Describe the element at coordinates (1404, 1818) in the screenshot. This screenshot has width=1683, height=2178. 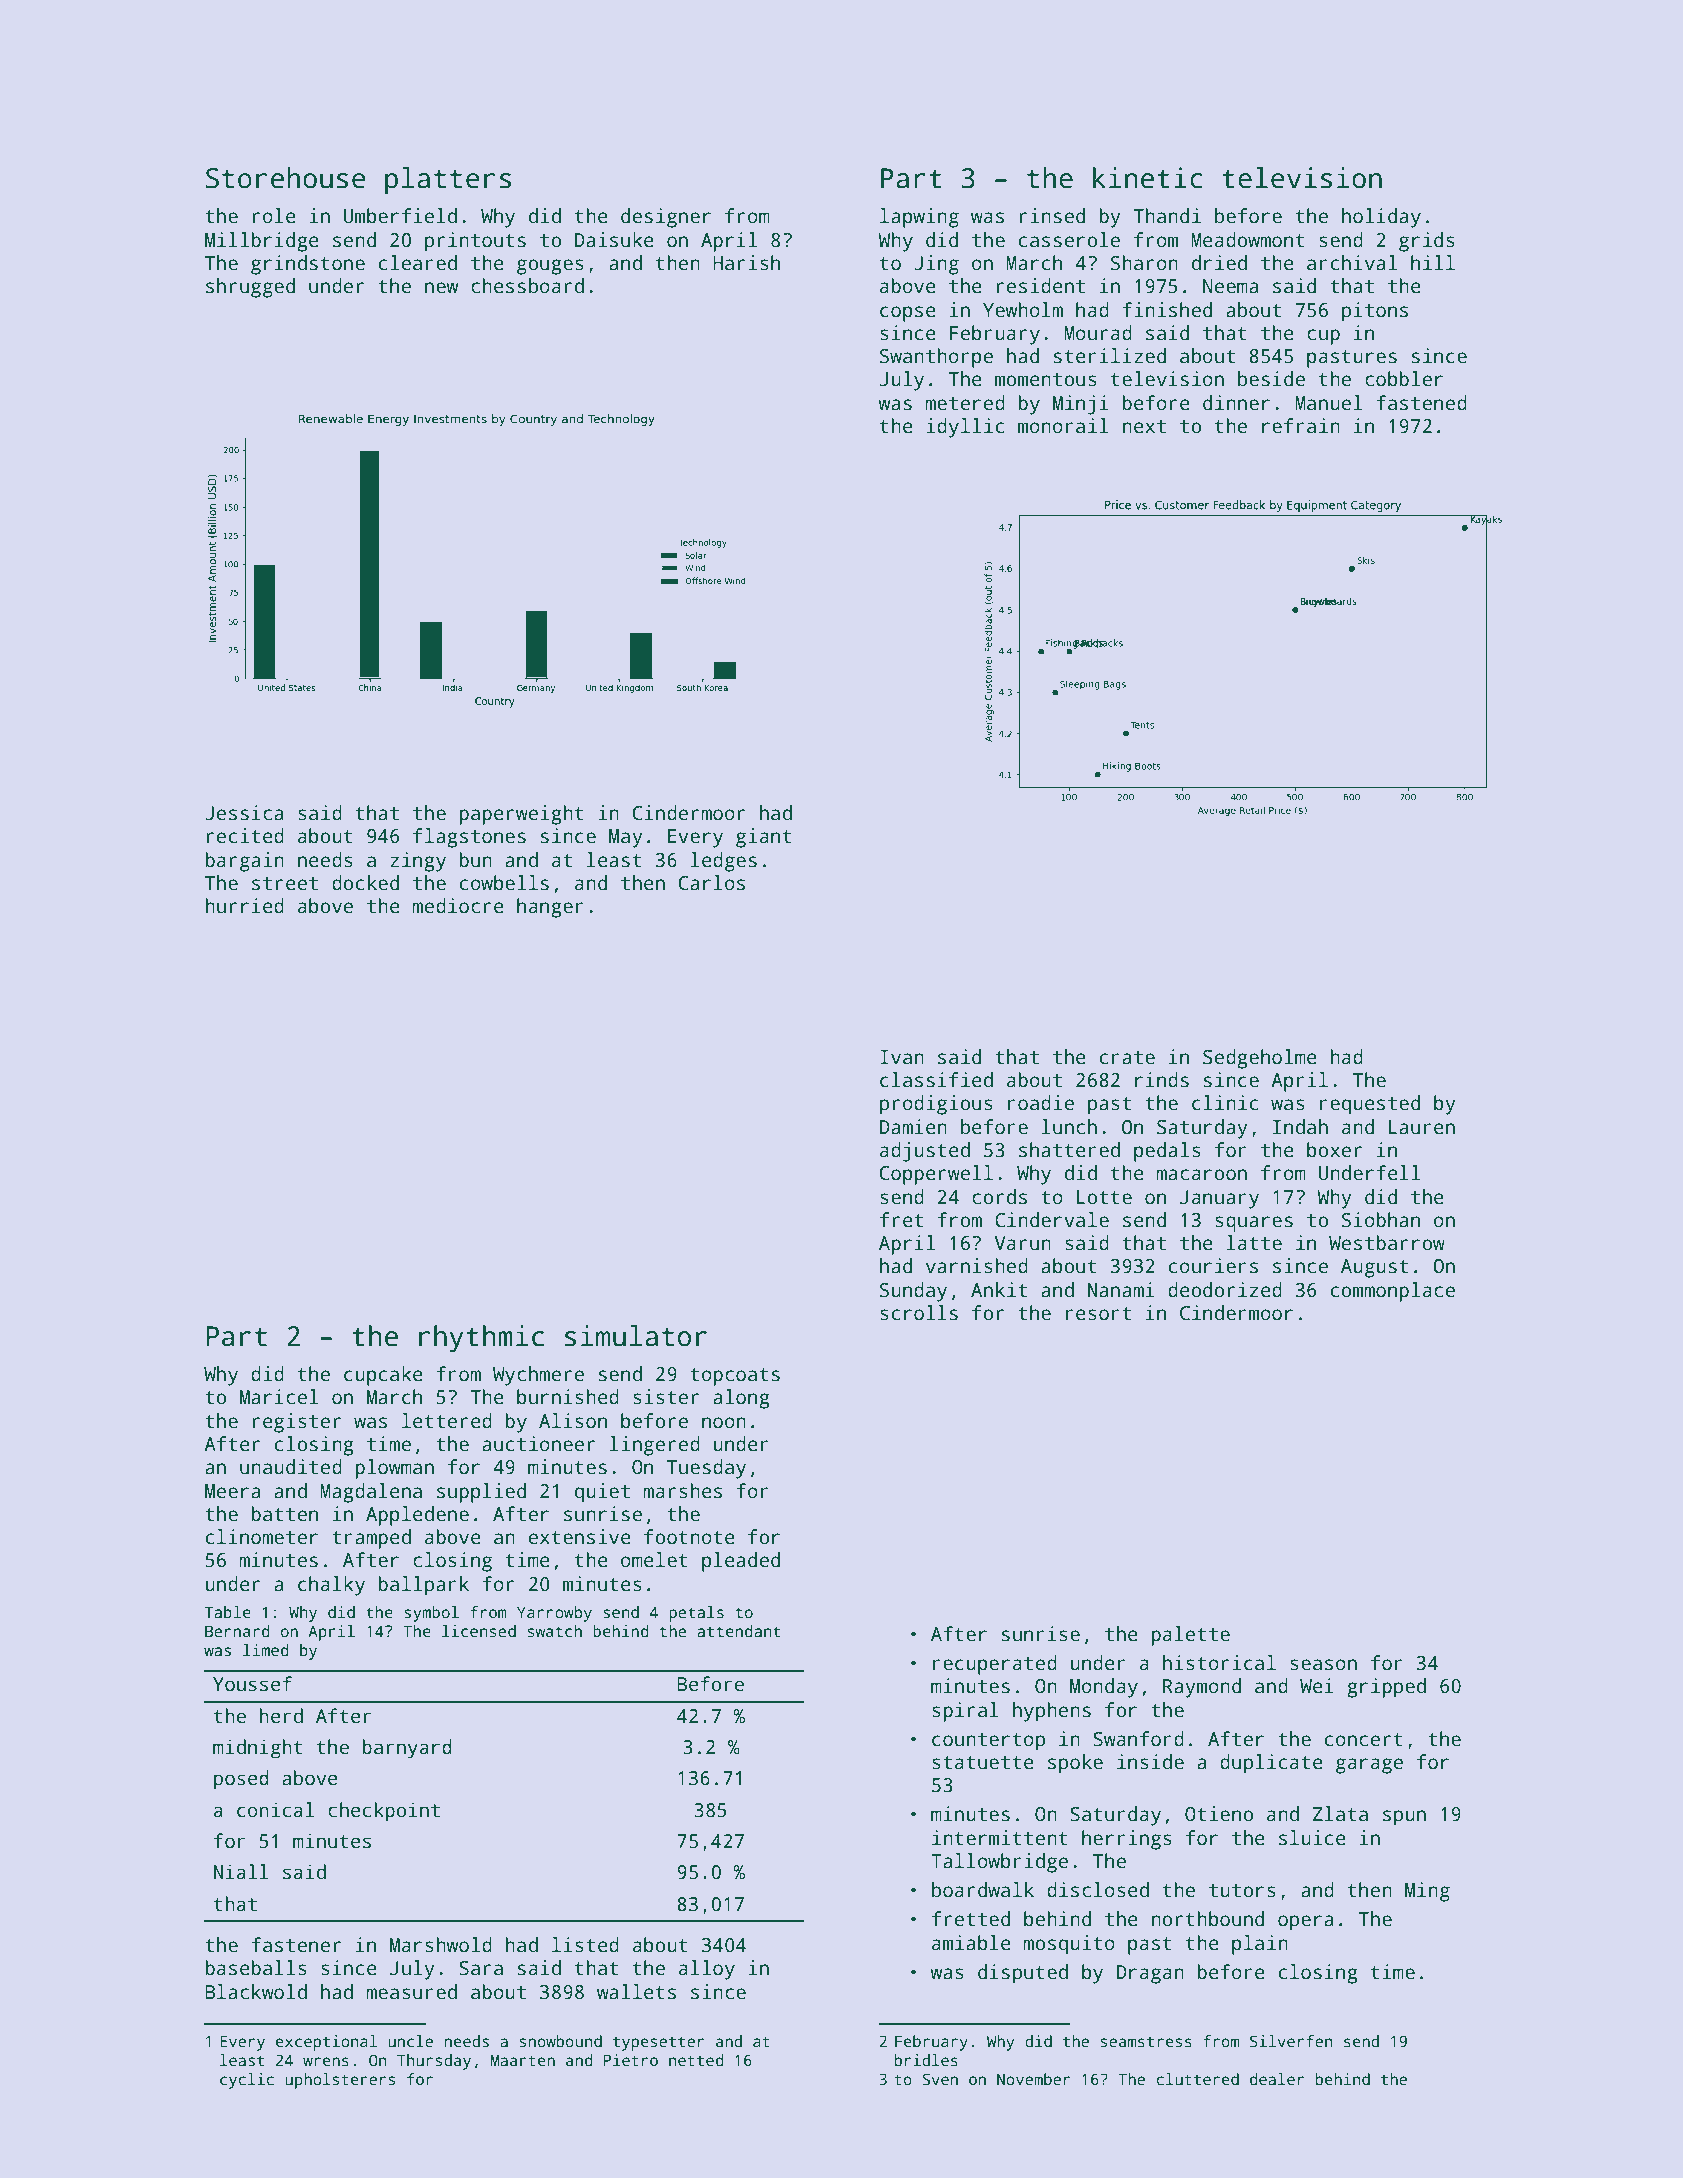
I see `spun` at that location.
